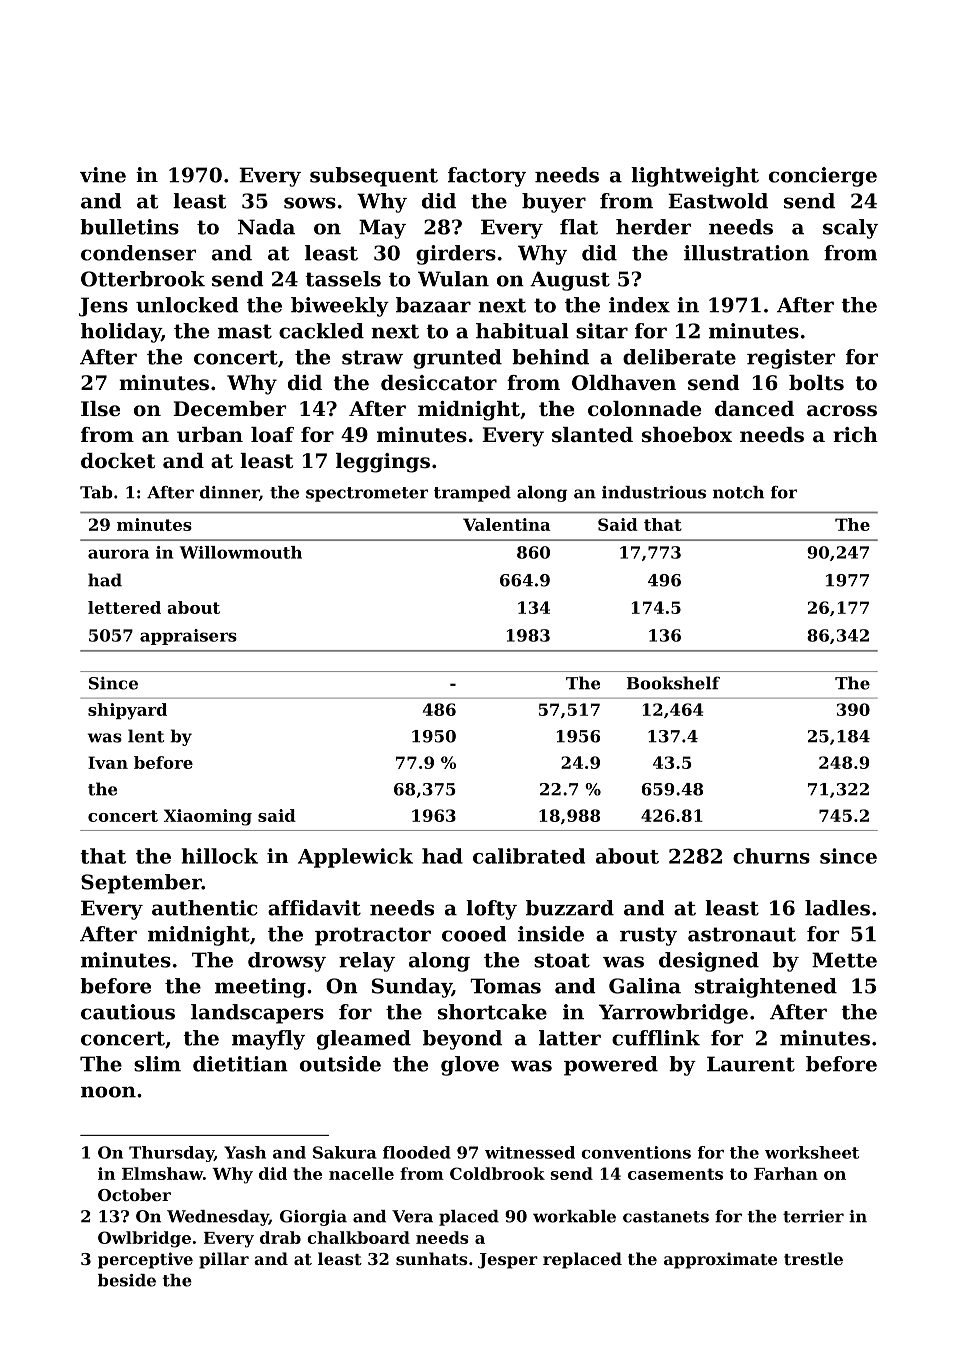 The width and height of the screenshot is (958, 1360). Describe the element at coordinates (855, 435) in the screenshot. I see `rich` at that location.
